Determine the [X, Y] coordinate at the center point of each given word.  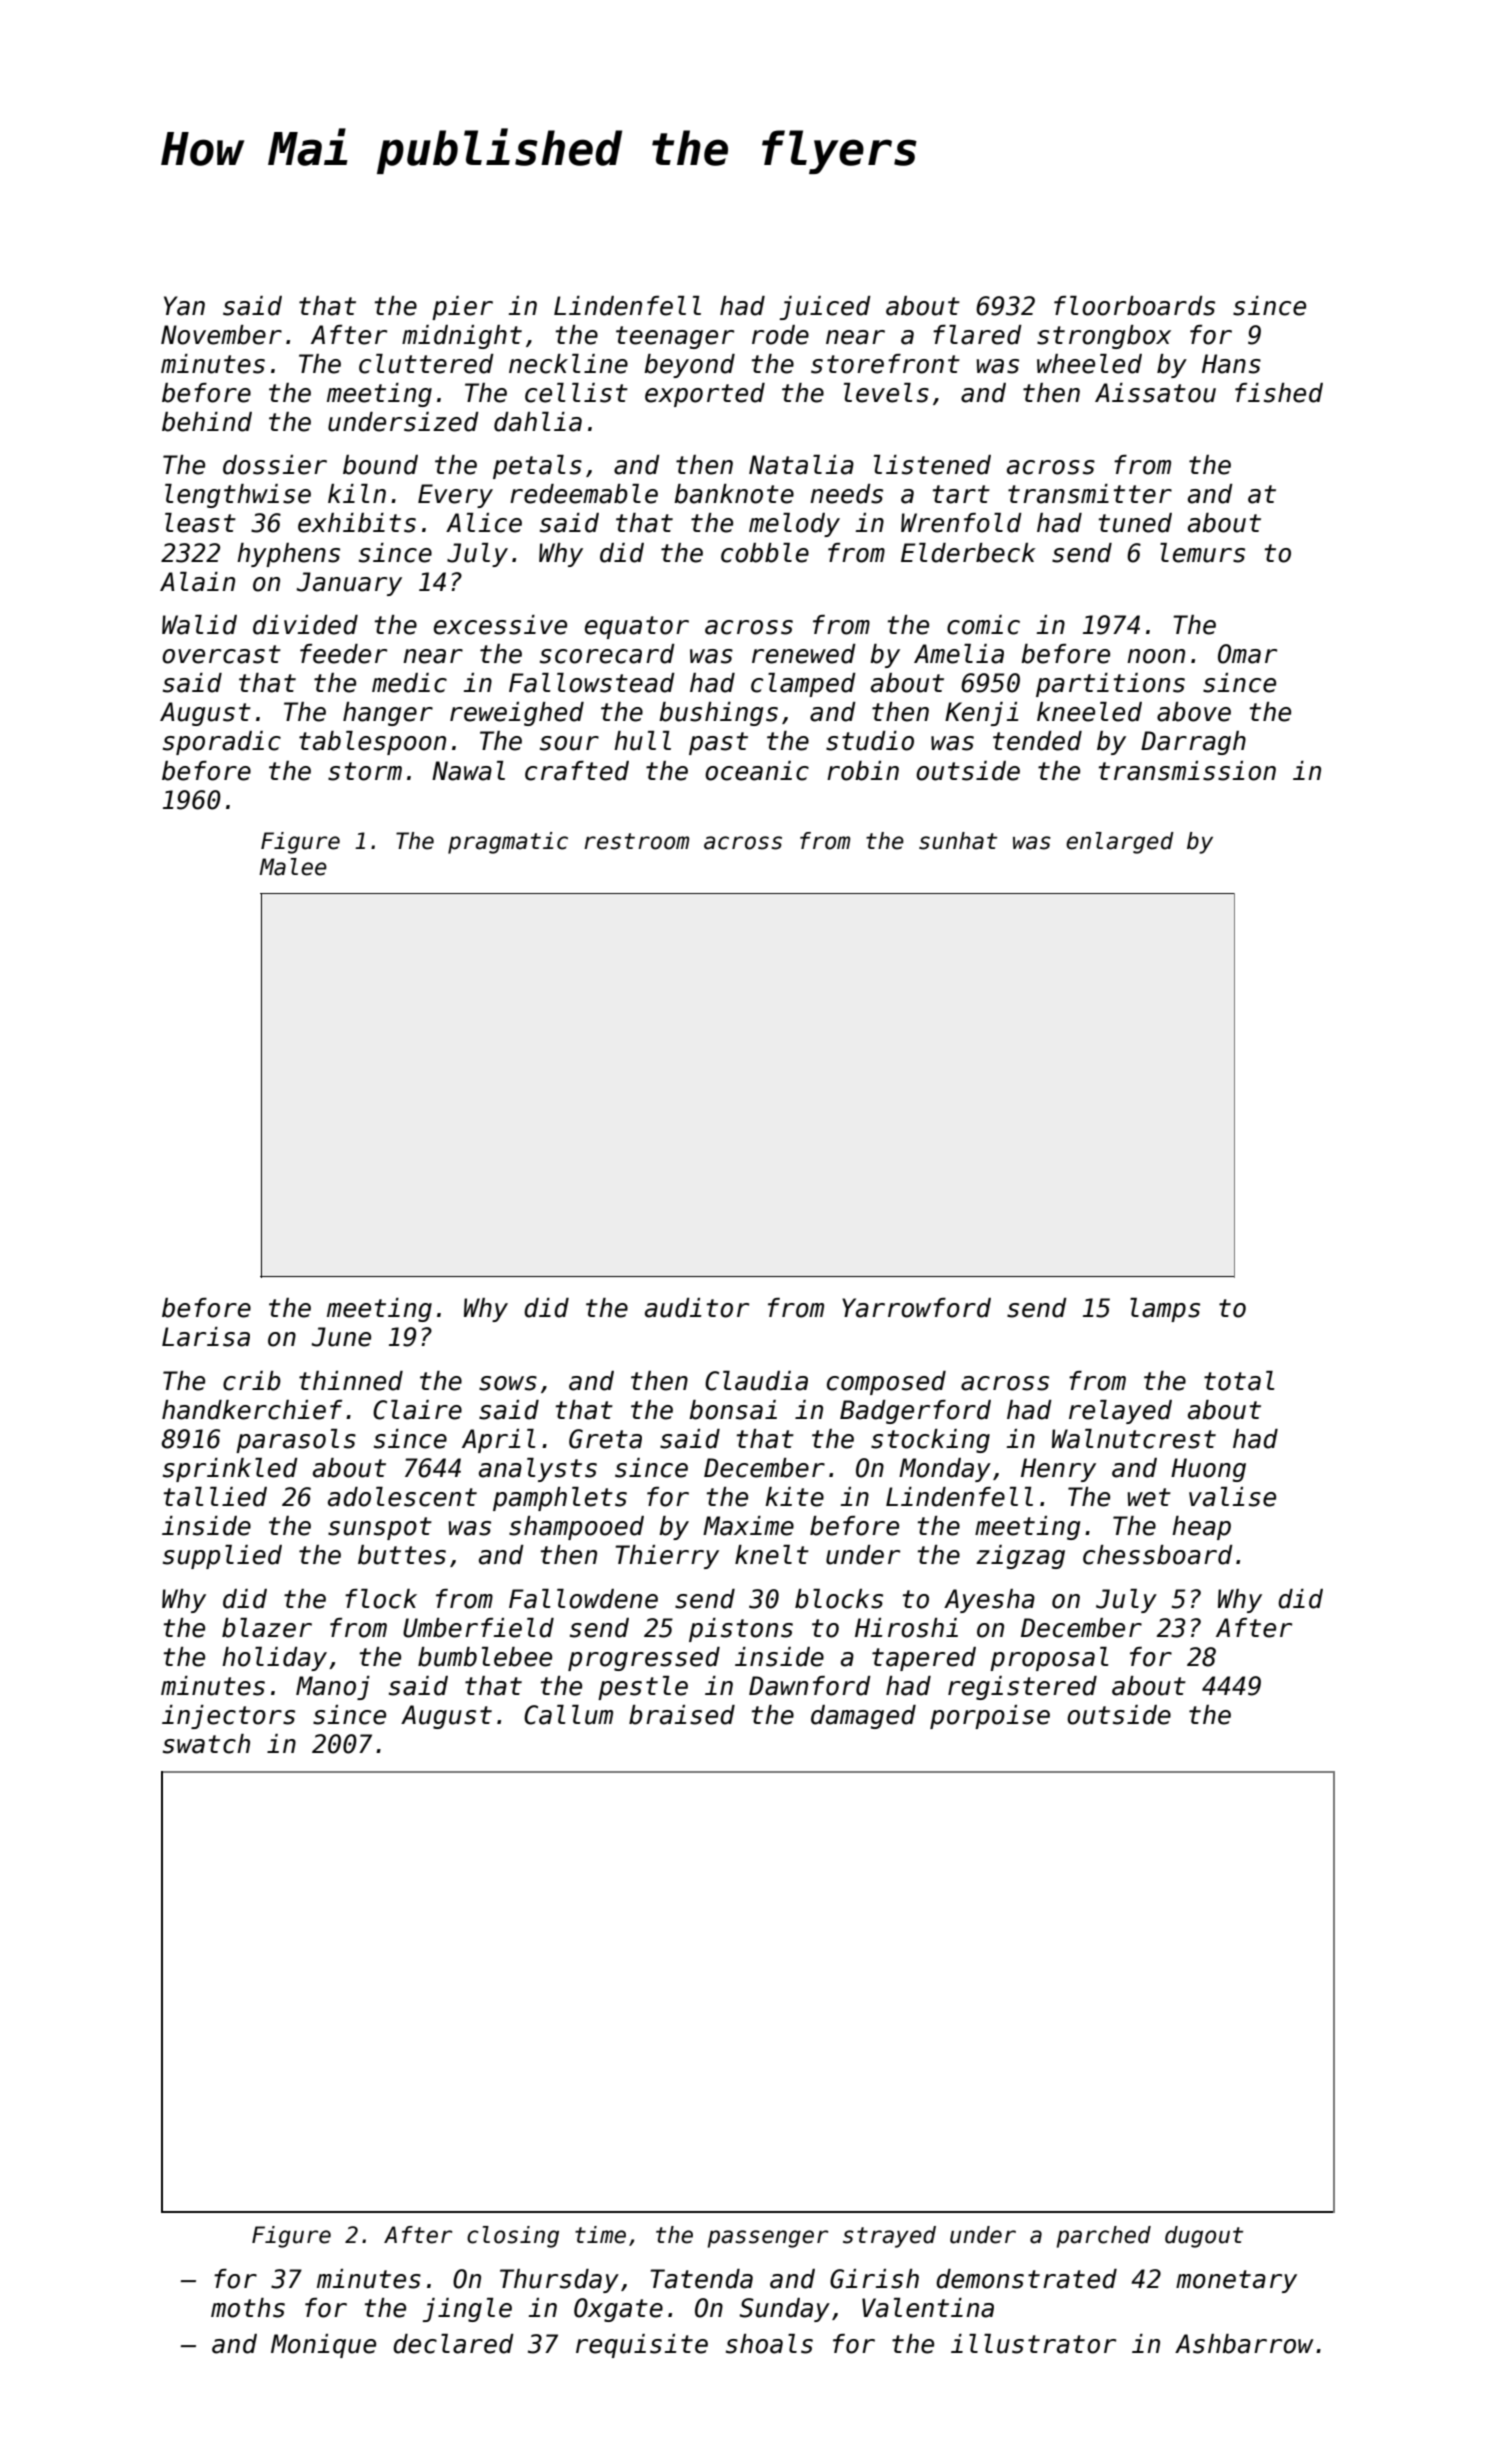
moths [248, 2308]
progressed [644, 1659]
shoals [769, 2344]
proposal [1049, 1659]
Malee [293, 867]
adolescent [402, 1497]
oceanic [757, 771]
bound [380, 465]
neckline [568, 364]
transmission [1187, 771]
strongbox [1104, 337]
